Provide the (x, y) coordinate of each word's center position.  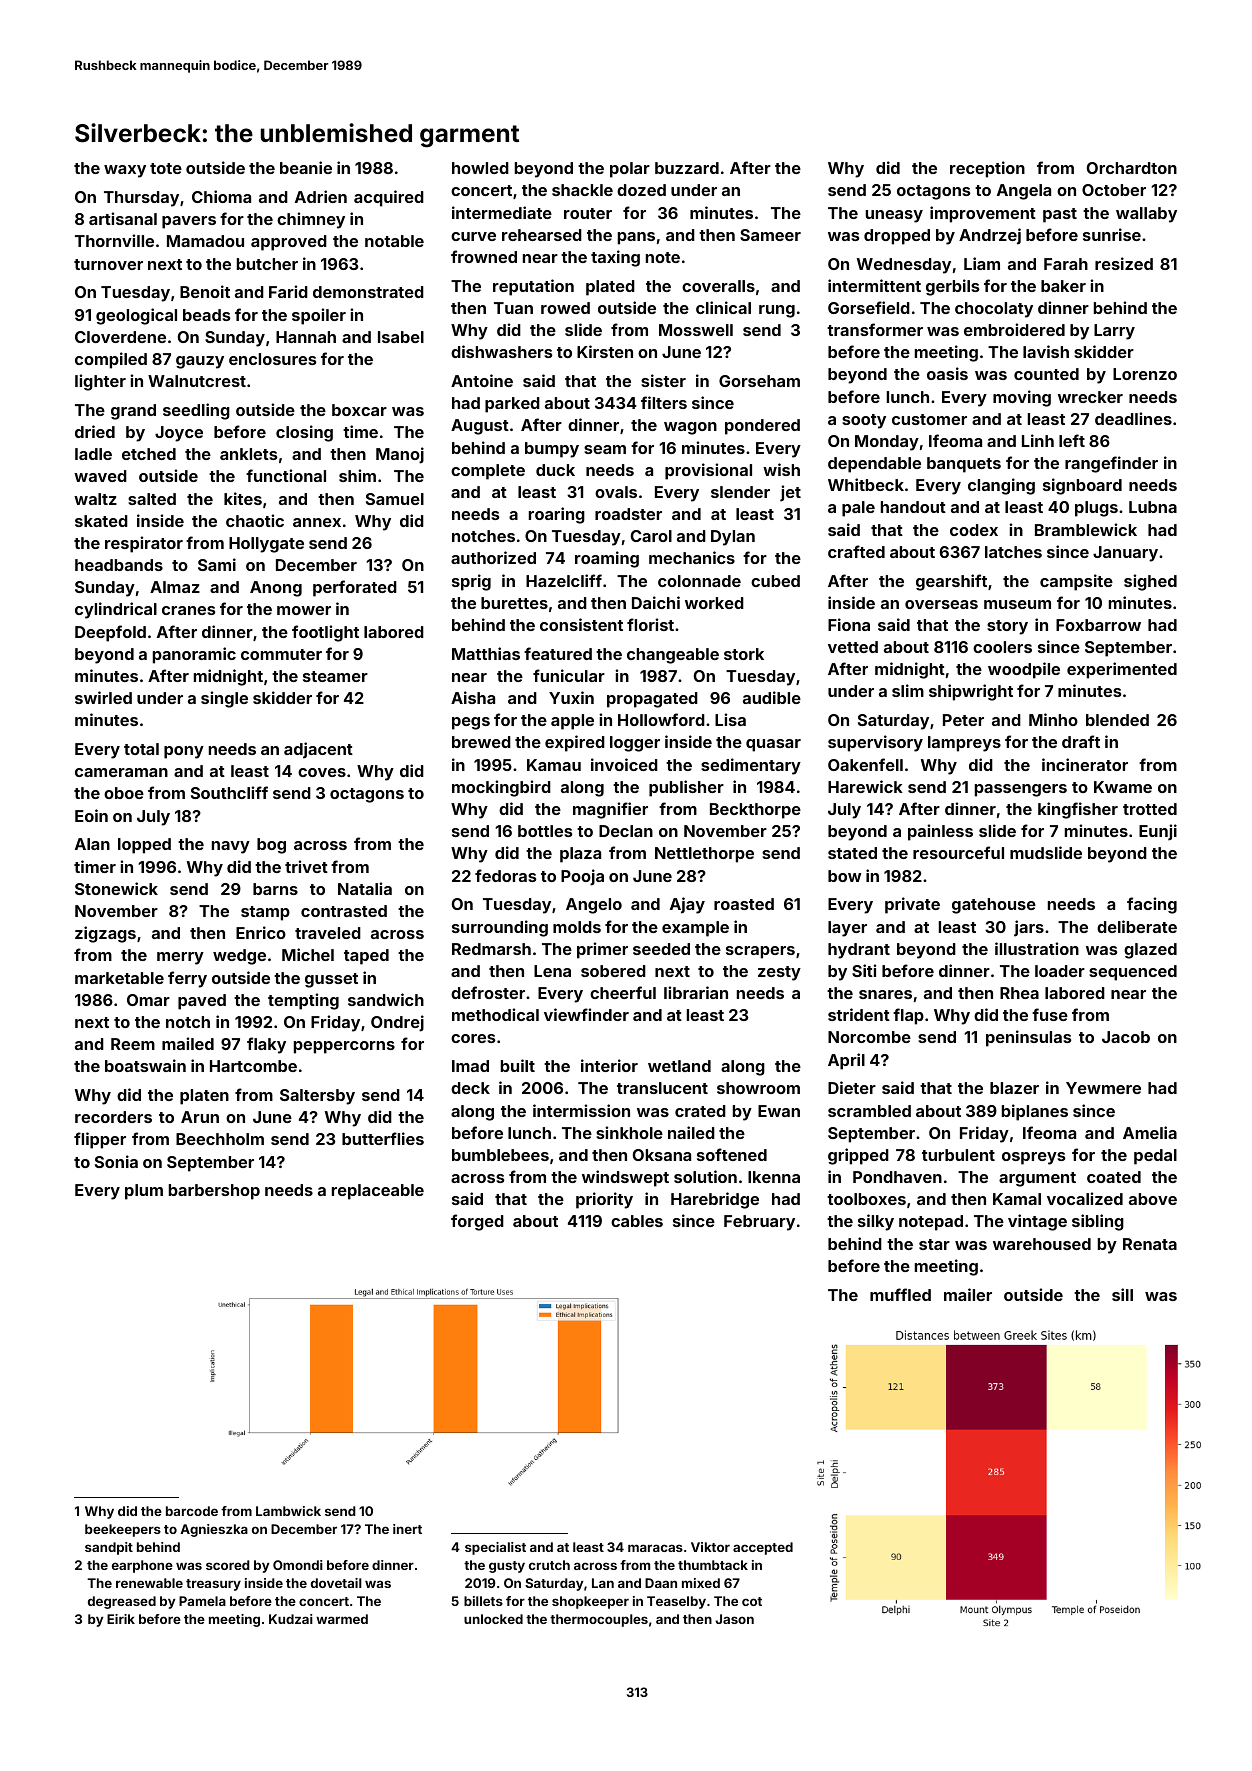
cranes (188, 610)
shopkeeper (590, 1602)
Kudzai (291, 1619)
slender (740, 492)
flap (908, 1016)
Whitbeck (866, 484)
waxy (125, 171)
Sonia (116, 1161)
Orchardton (1132, 168)
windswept (625, 1178)
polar (630, 170)
